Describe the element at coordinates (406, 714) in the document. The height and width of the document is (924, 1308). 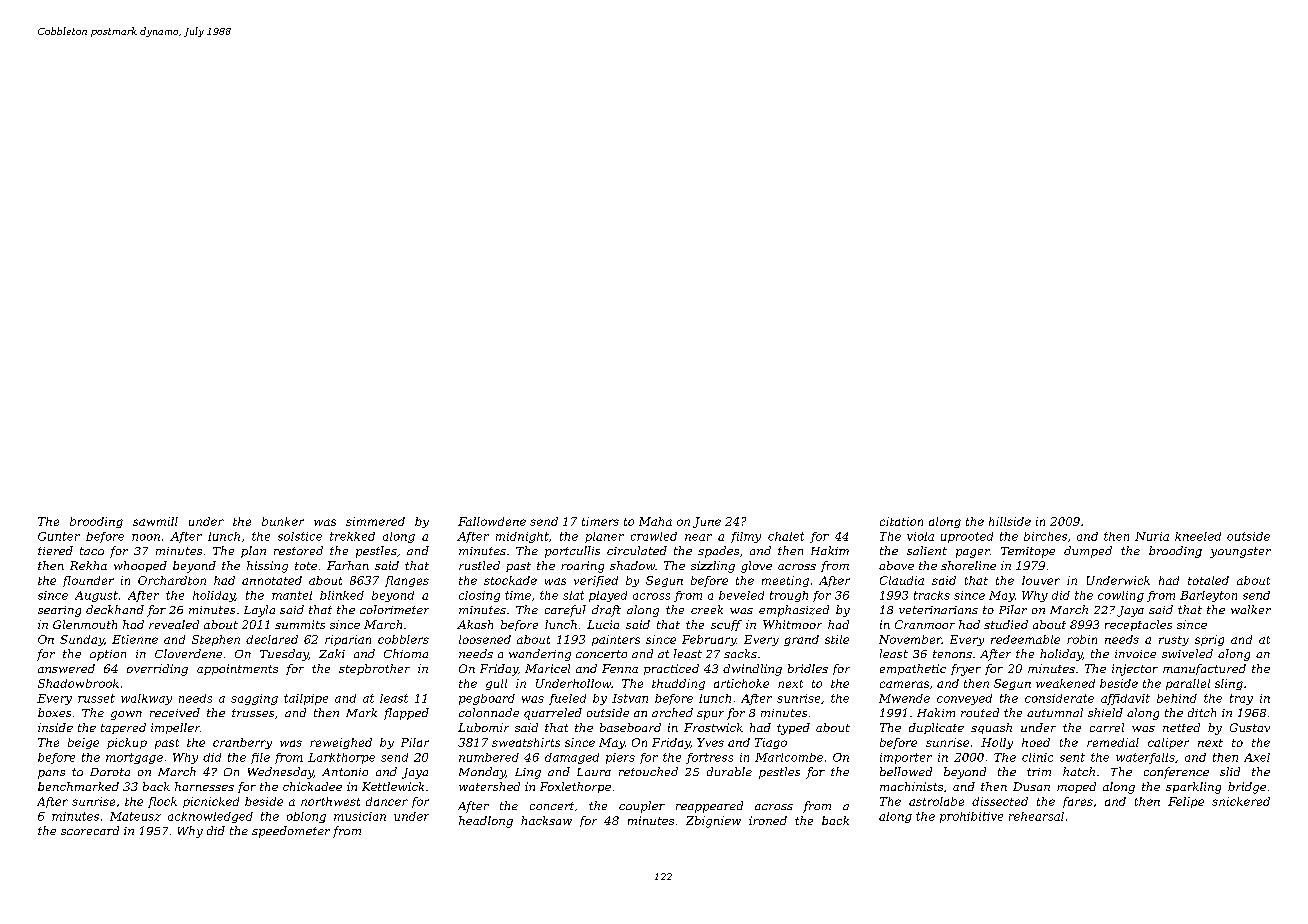
I see `flapped` at that location.
